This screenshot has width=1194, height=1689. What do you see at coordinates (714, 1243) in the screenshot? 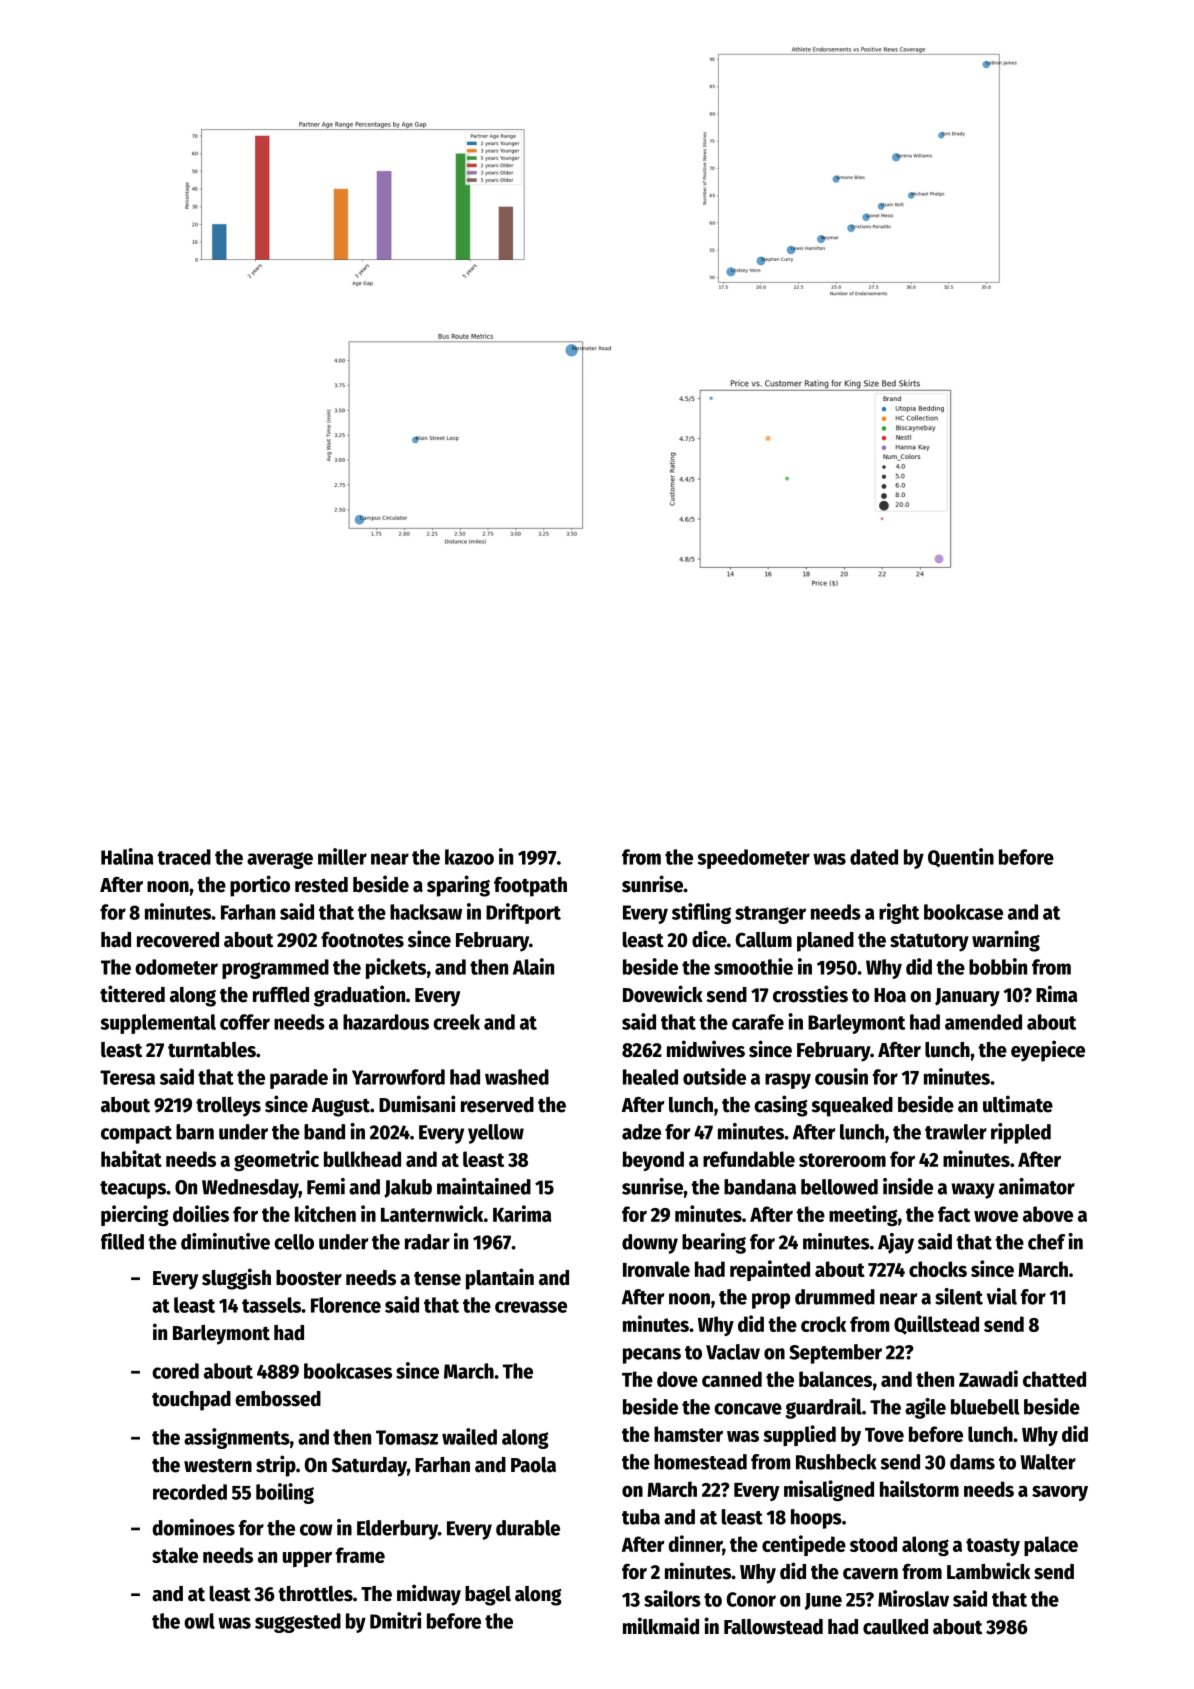
I see `bearing` at bounding box center [714, 1243].
